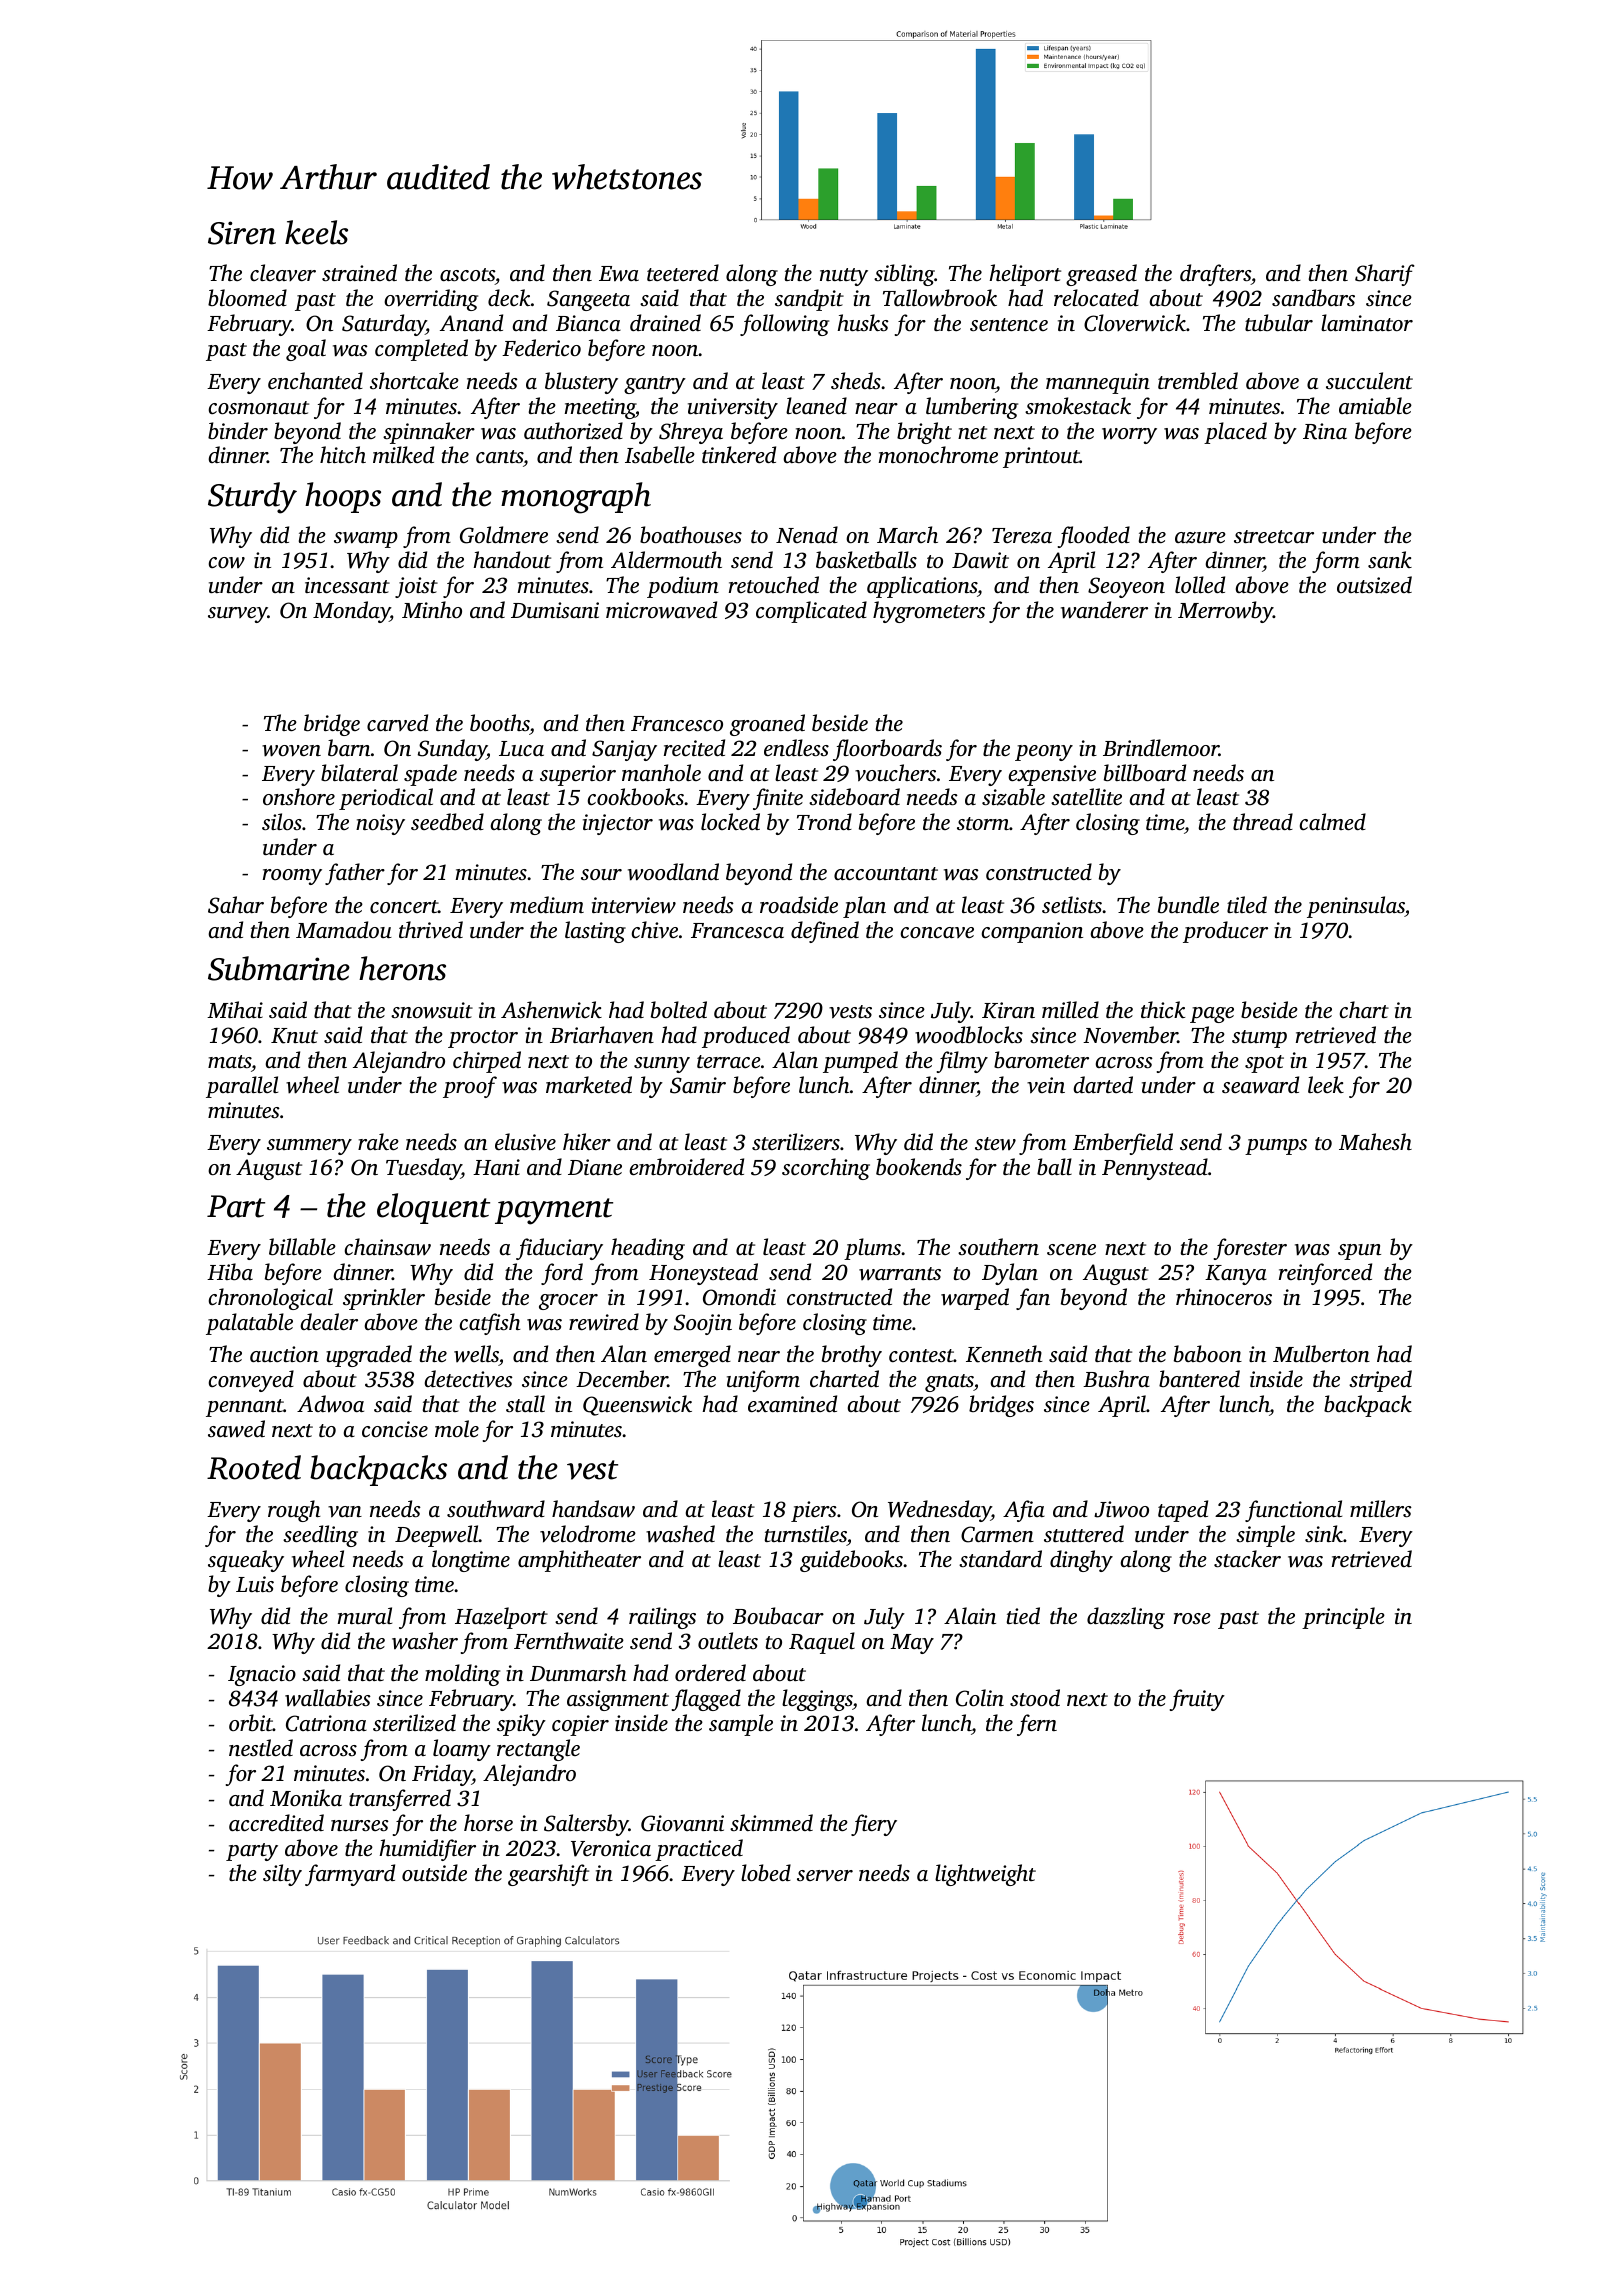  What do you see at coordinates (746, 1037) in the page?
I see `produced` at bounding box center [746, 1037].
